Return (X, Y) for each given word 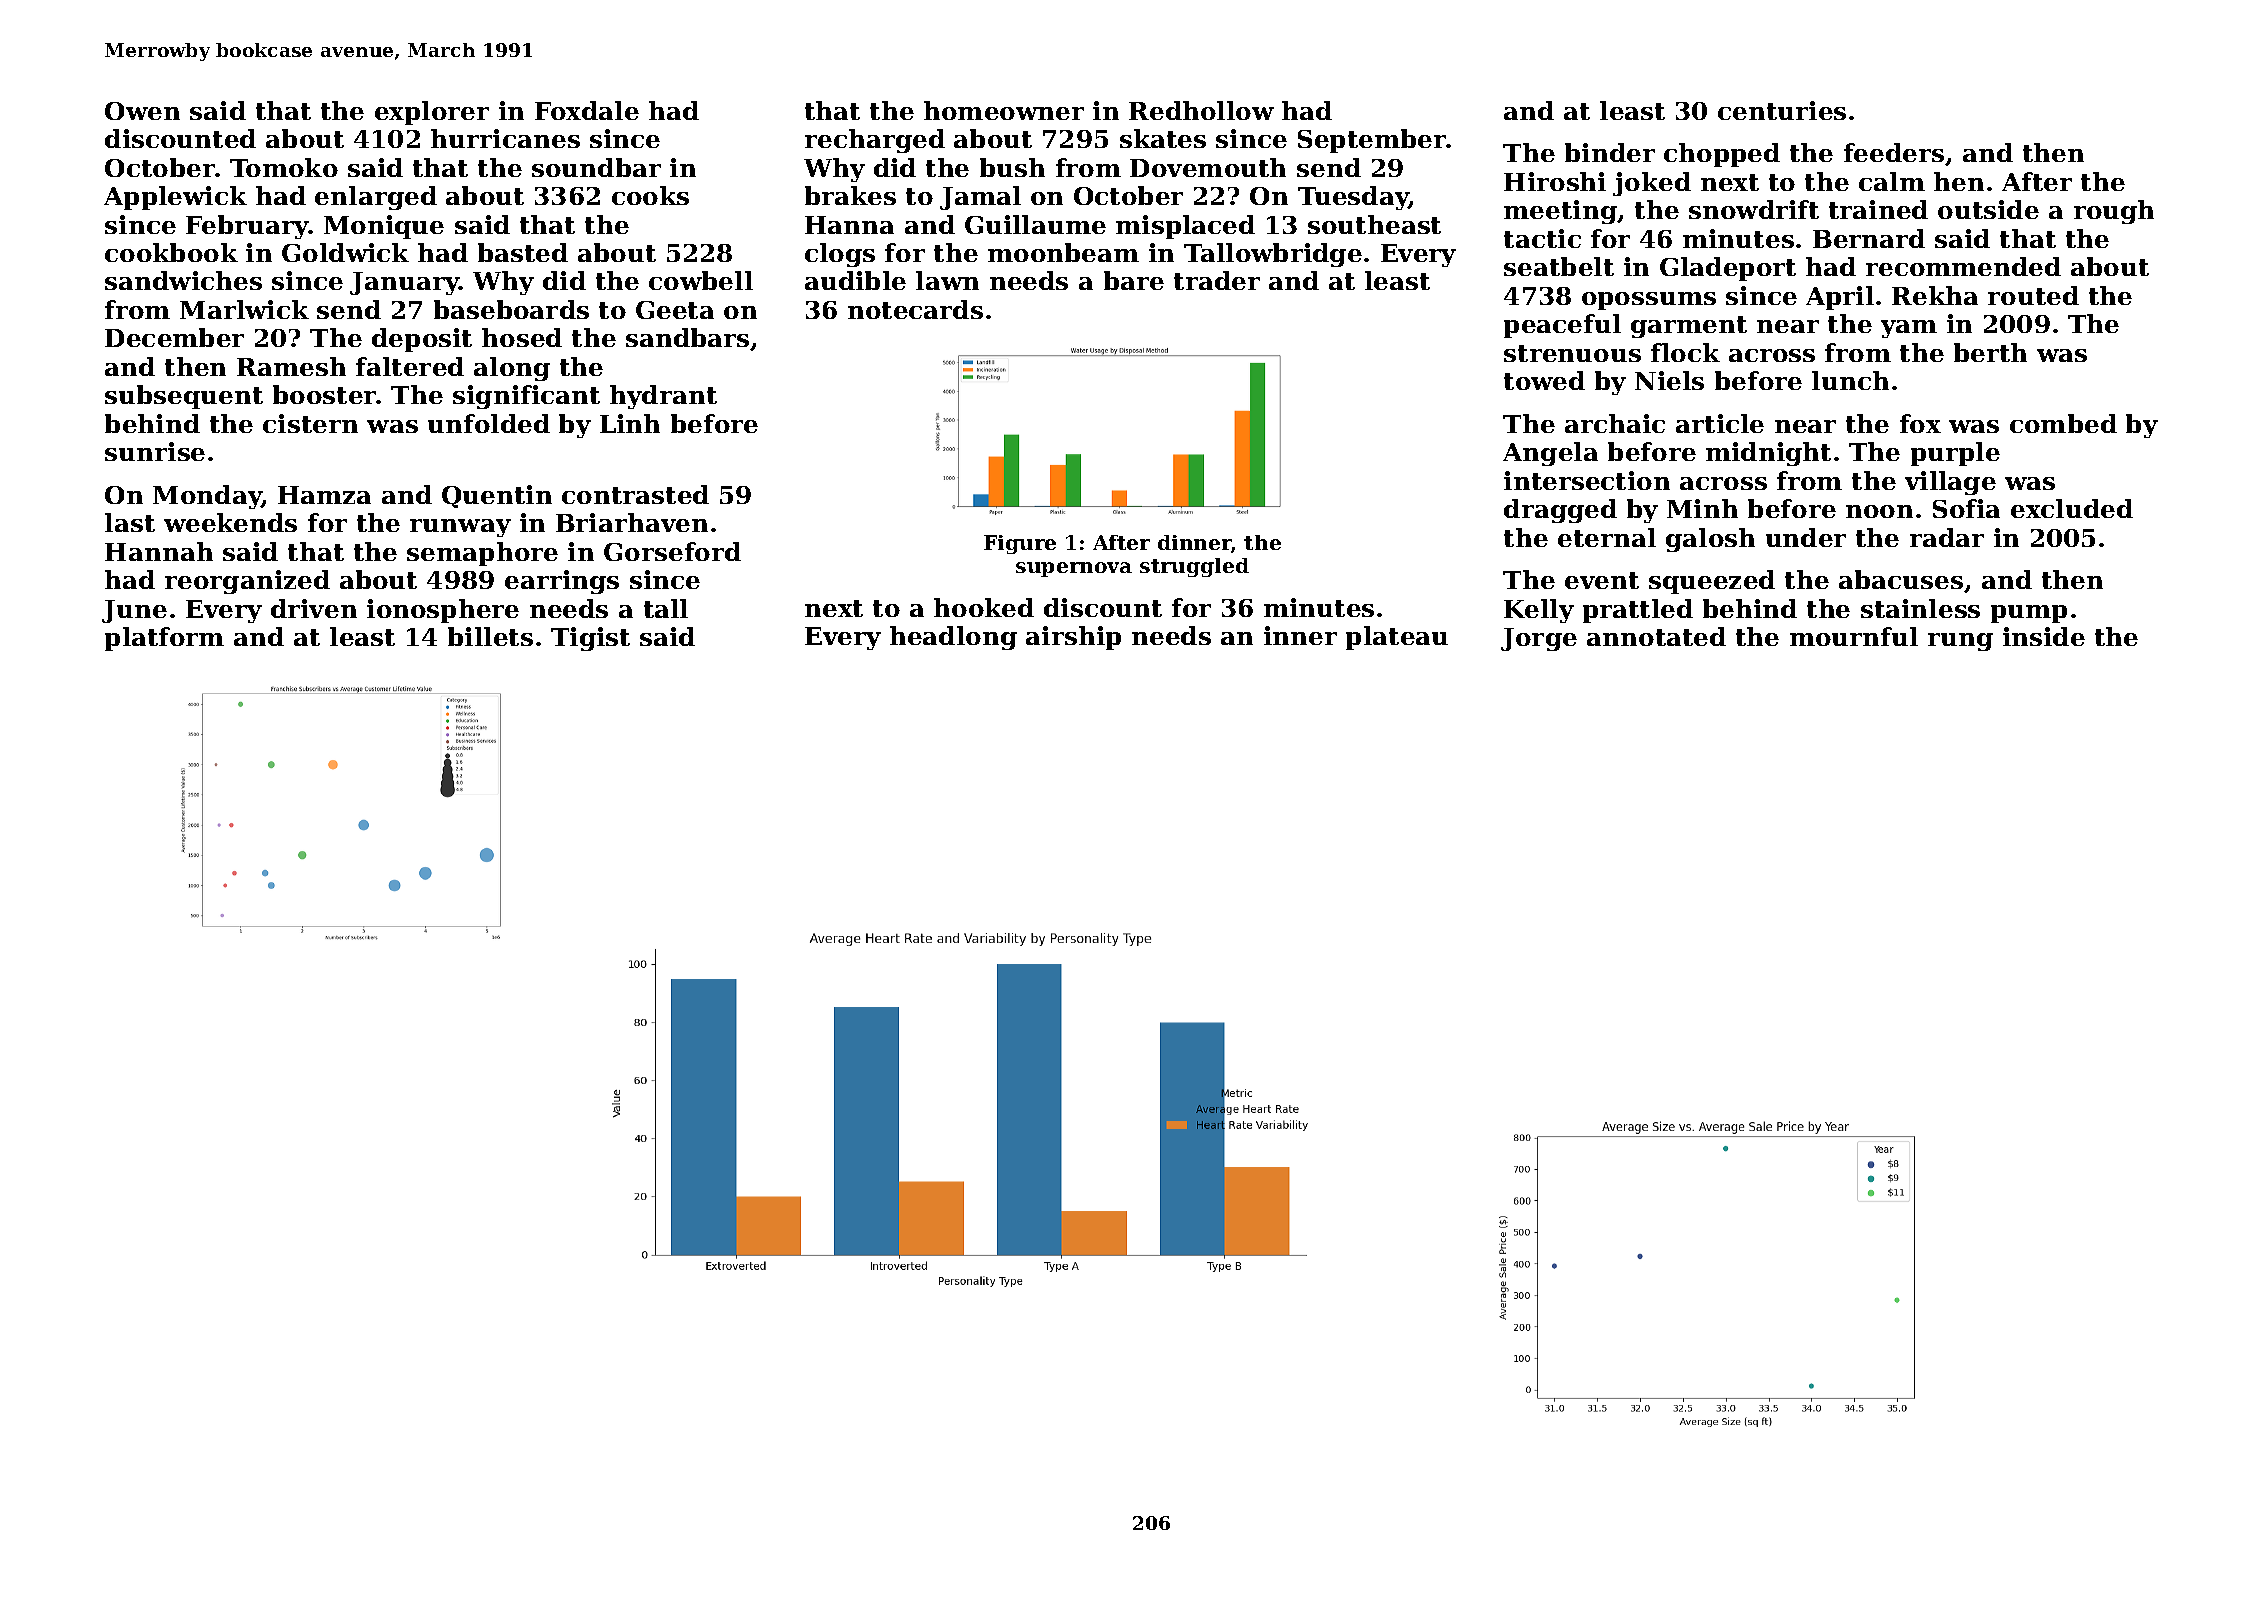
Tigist (590, 639)
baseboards (511, 309)
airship (1073, 638)
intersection (1587, 480)
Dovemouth (1208, 167)
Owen (142, 111)
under (1806, 537)
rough (2114, 212)
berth (1990, 352)
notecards (915, 309)
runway (460, 528)
